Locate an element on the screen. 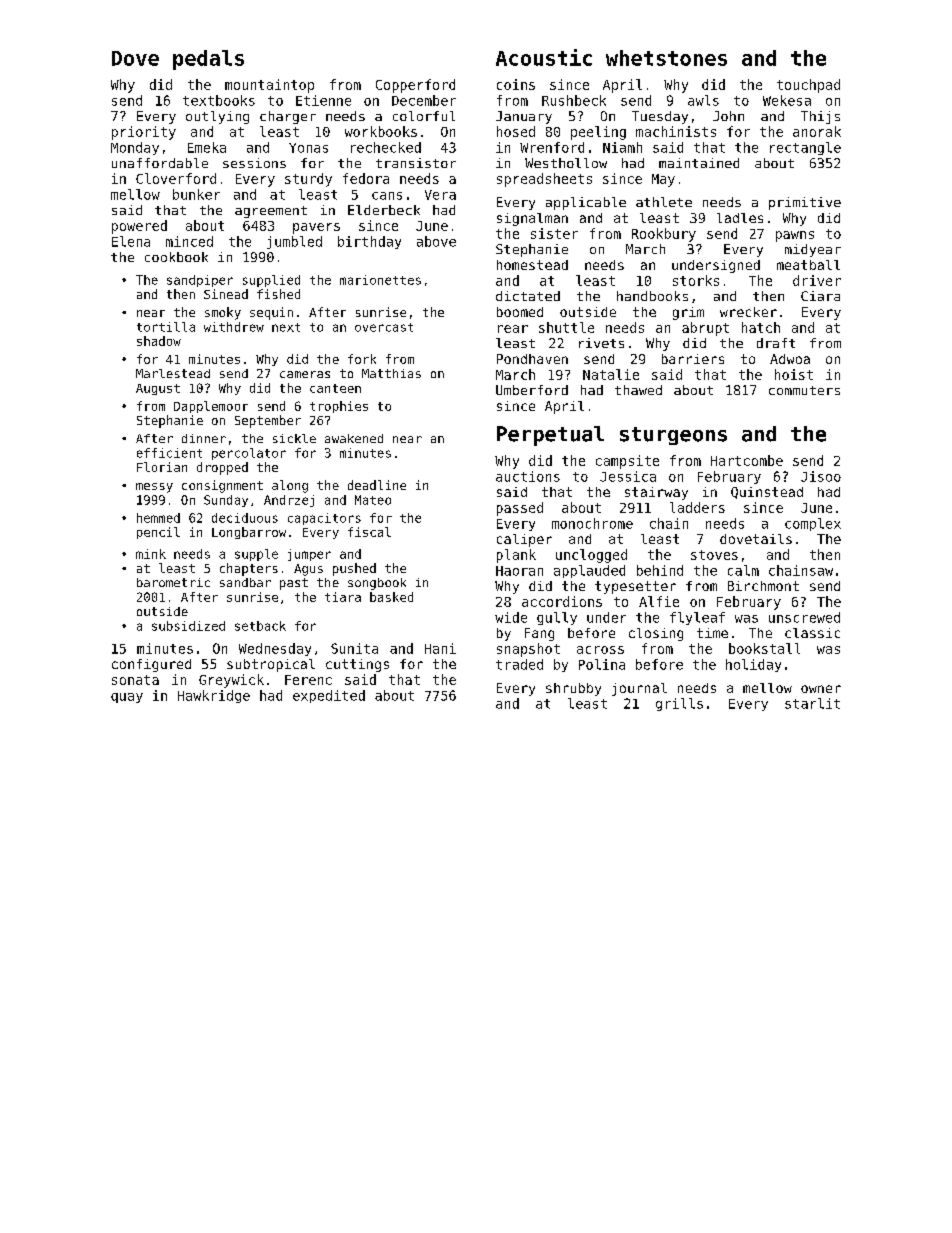  Elena is located at coordinates (131, 241).
